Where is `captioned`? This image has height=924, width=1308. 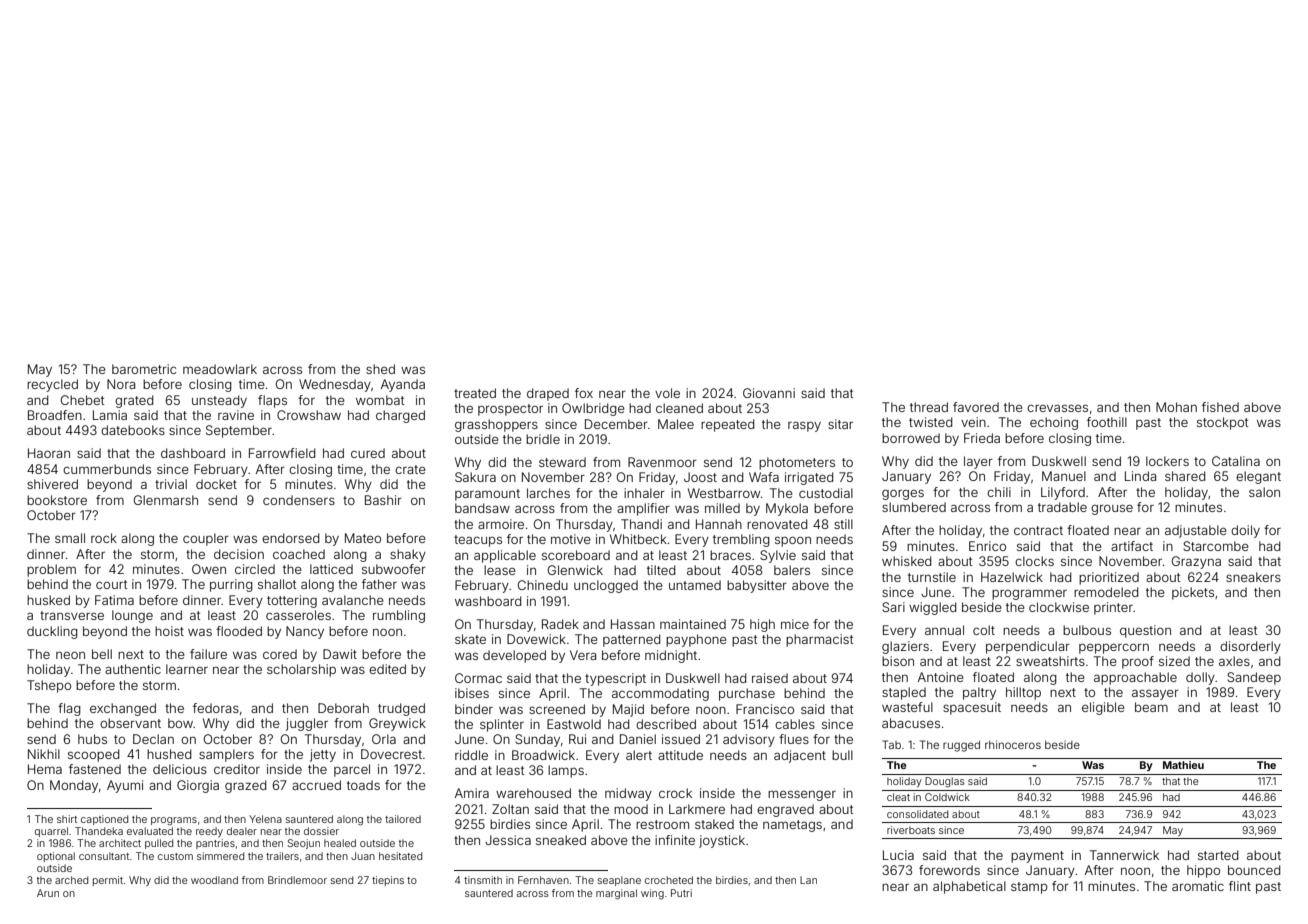
captioned is located at coordinates (104, 820).
